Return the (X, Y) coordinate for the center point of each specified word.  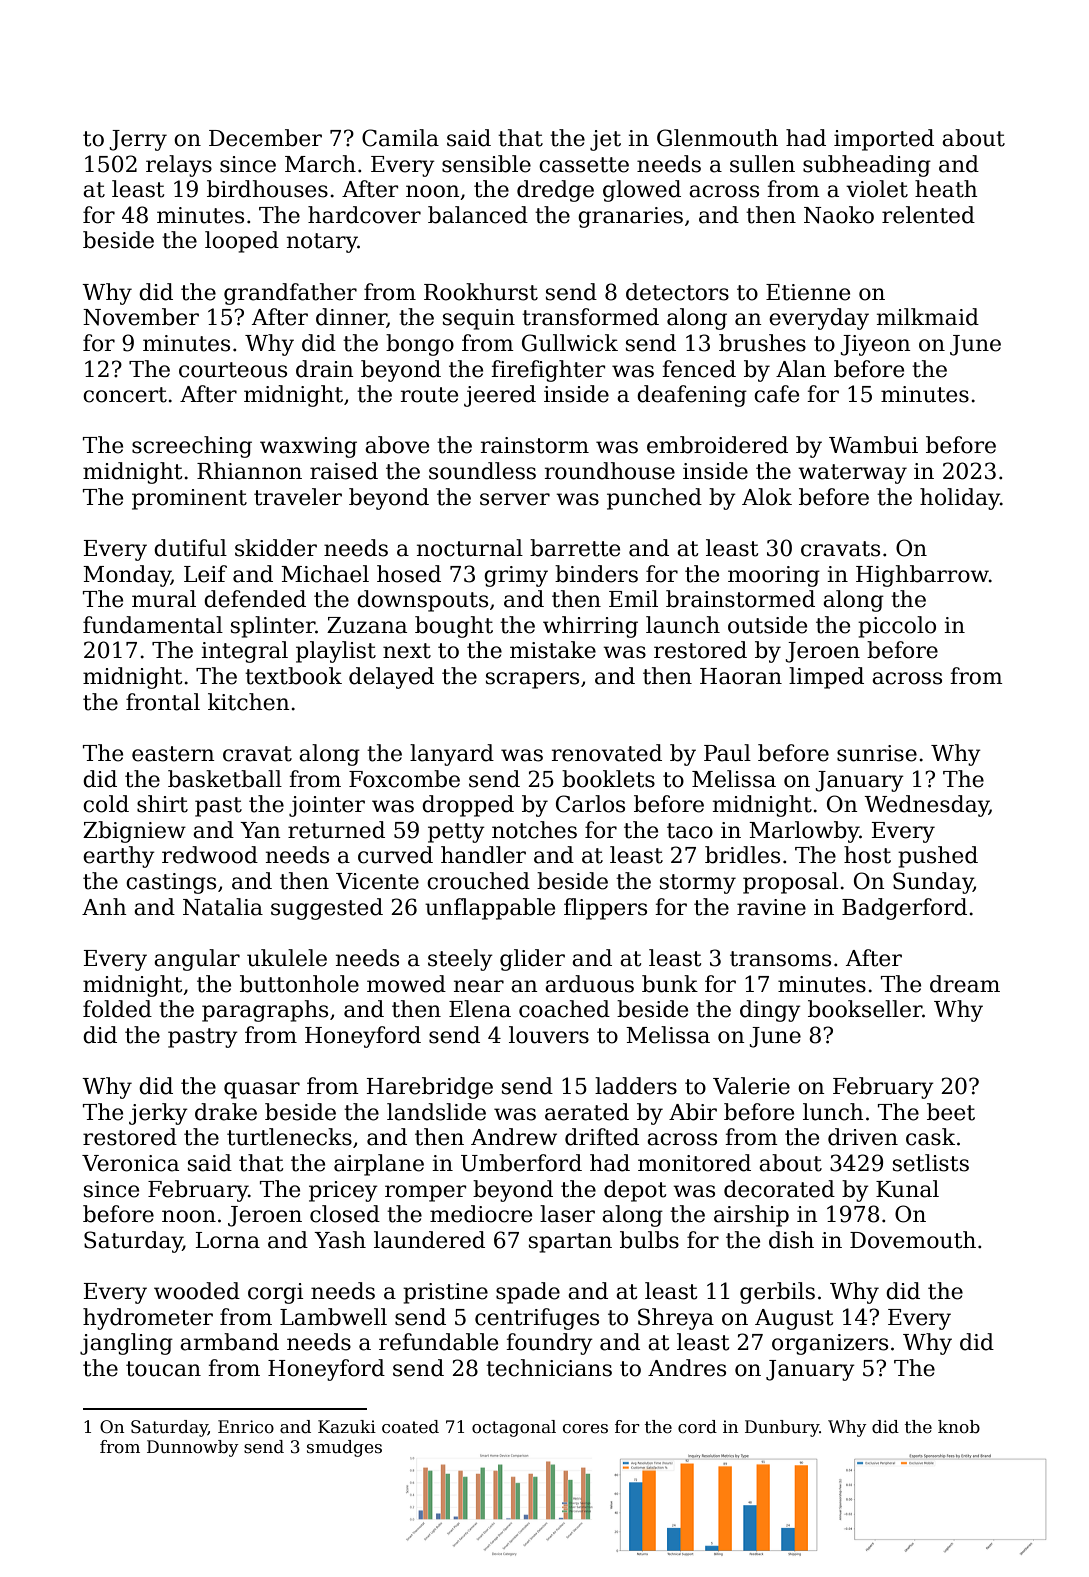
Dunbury (782, 1428)
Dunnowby (193, 1448)
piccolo (897, 627)
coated (410, 1427)
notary (322, 243)
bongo (420, 345)
